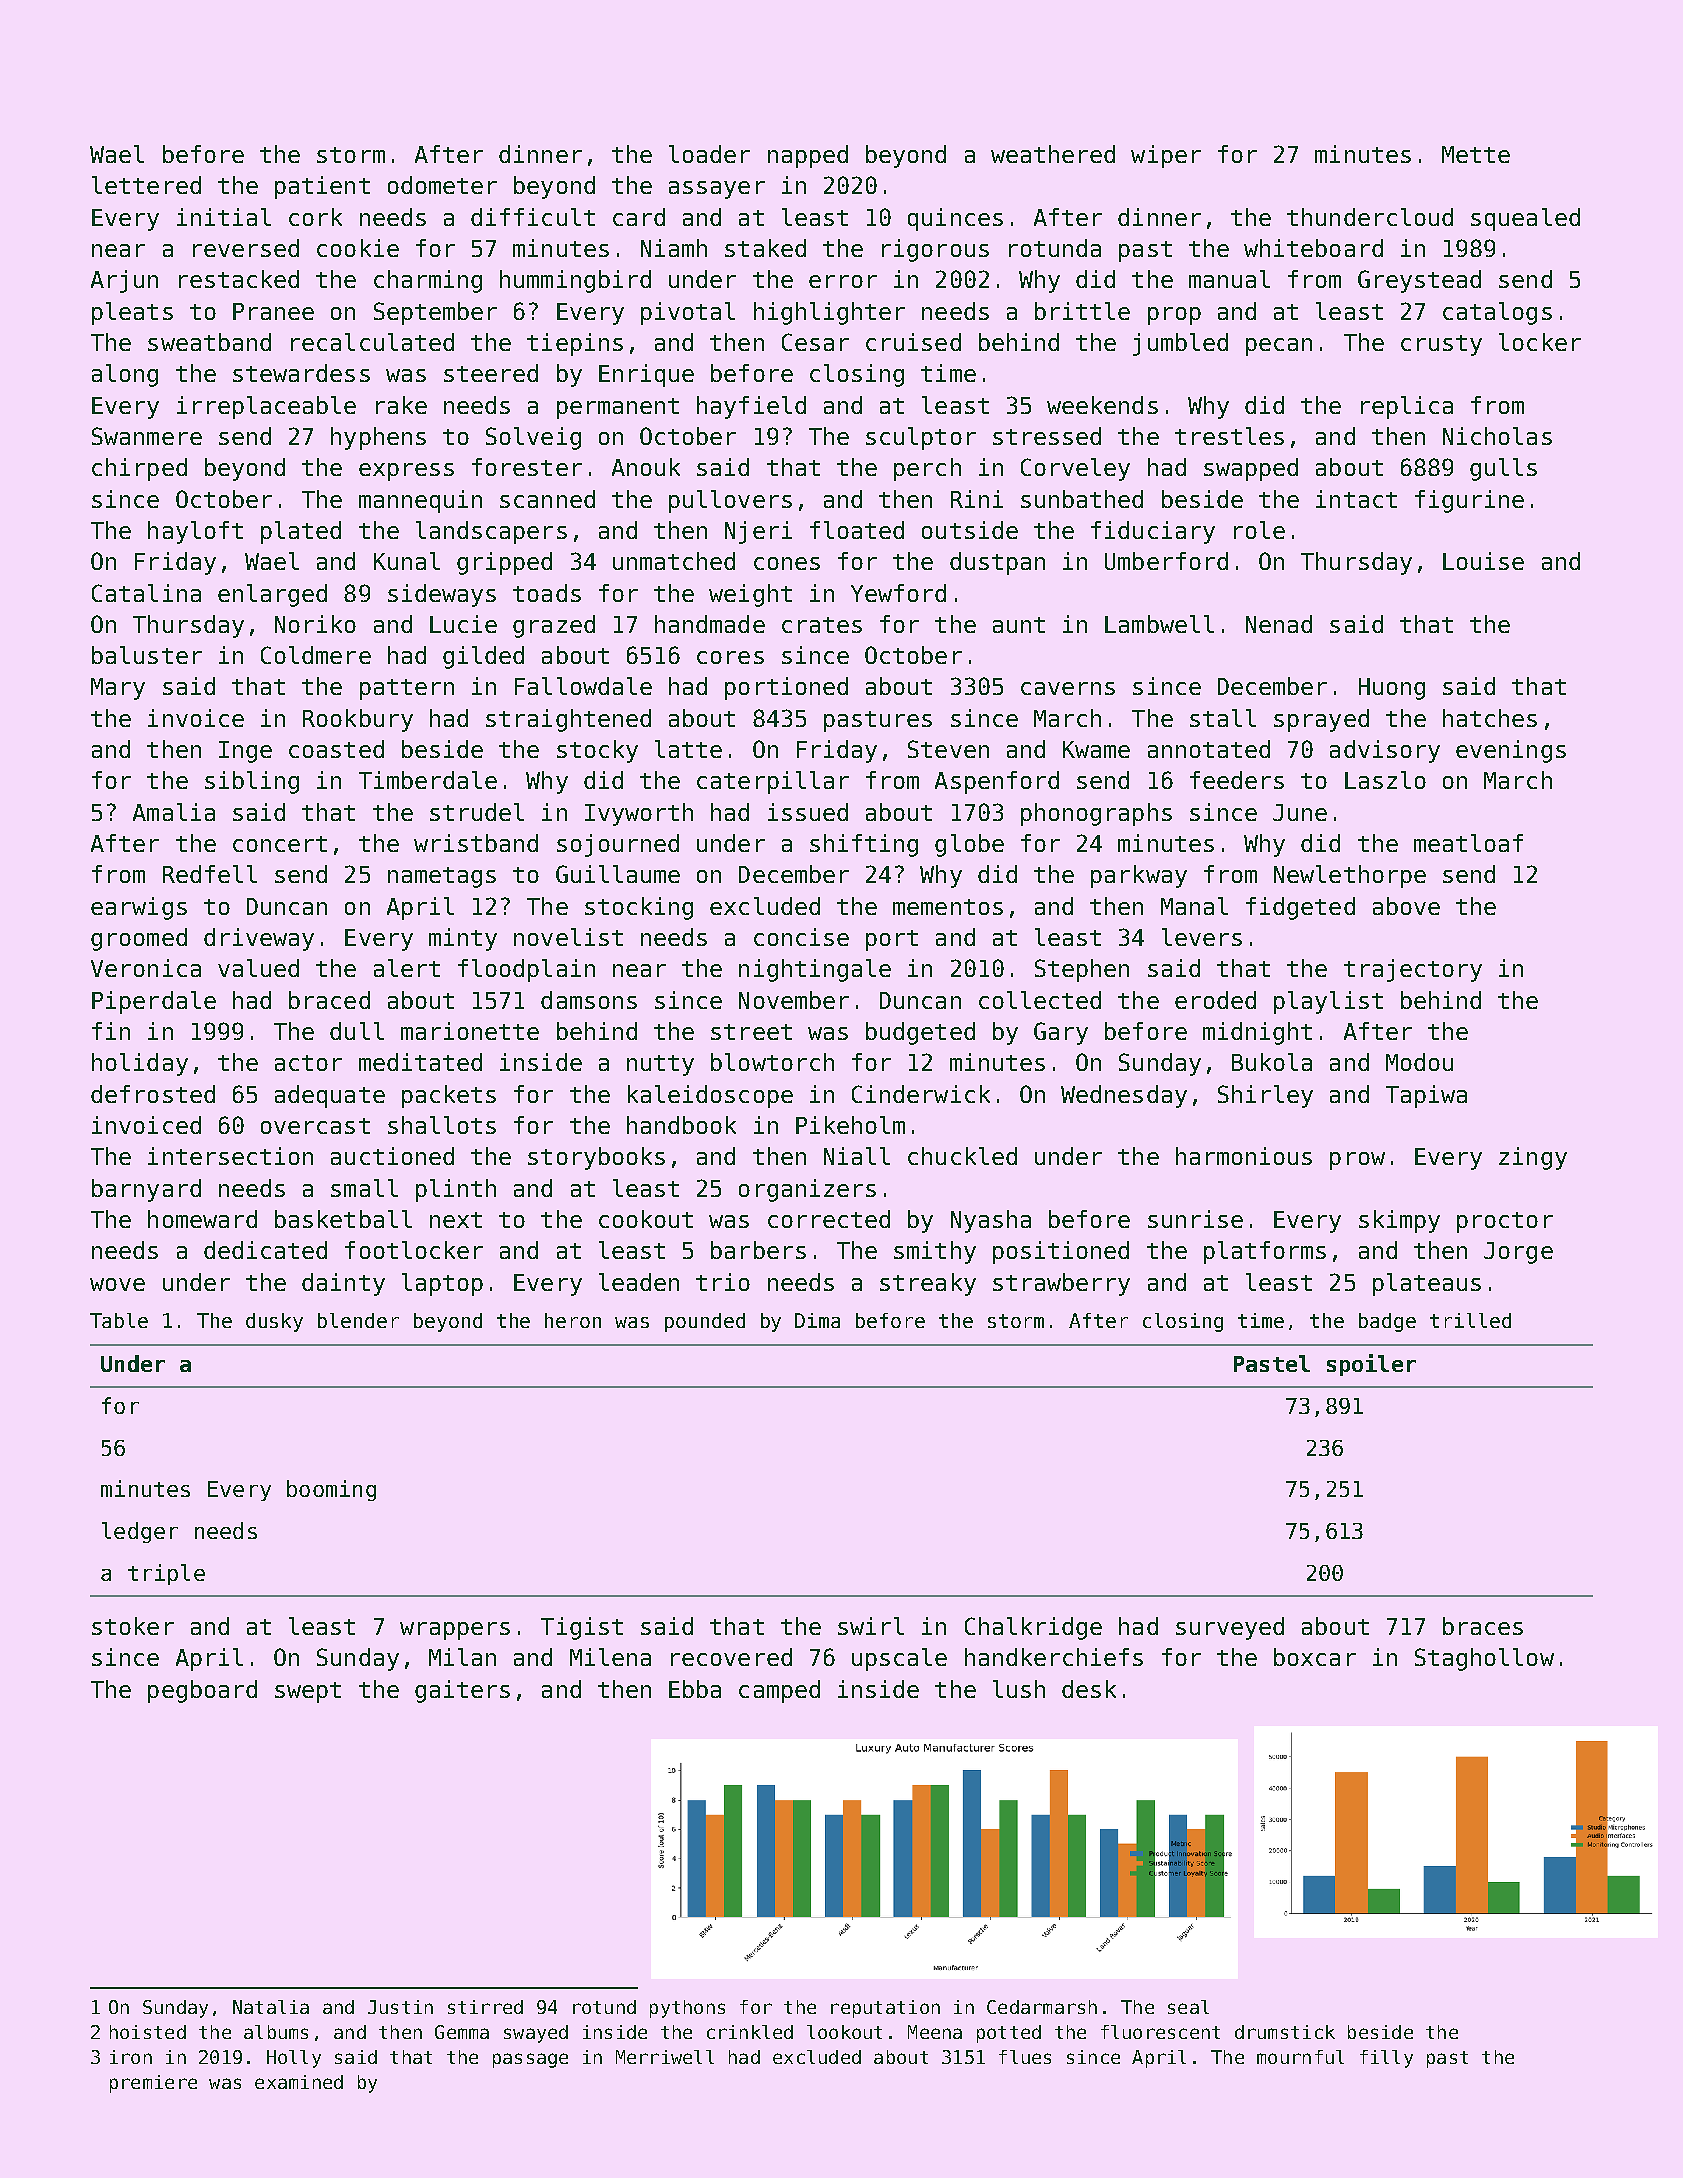 The width and height of the page is (1683, 2178). What do you see at coordinates (1469, 501) in the page?
I see `figurine` at bounding box center [1469, 501].
